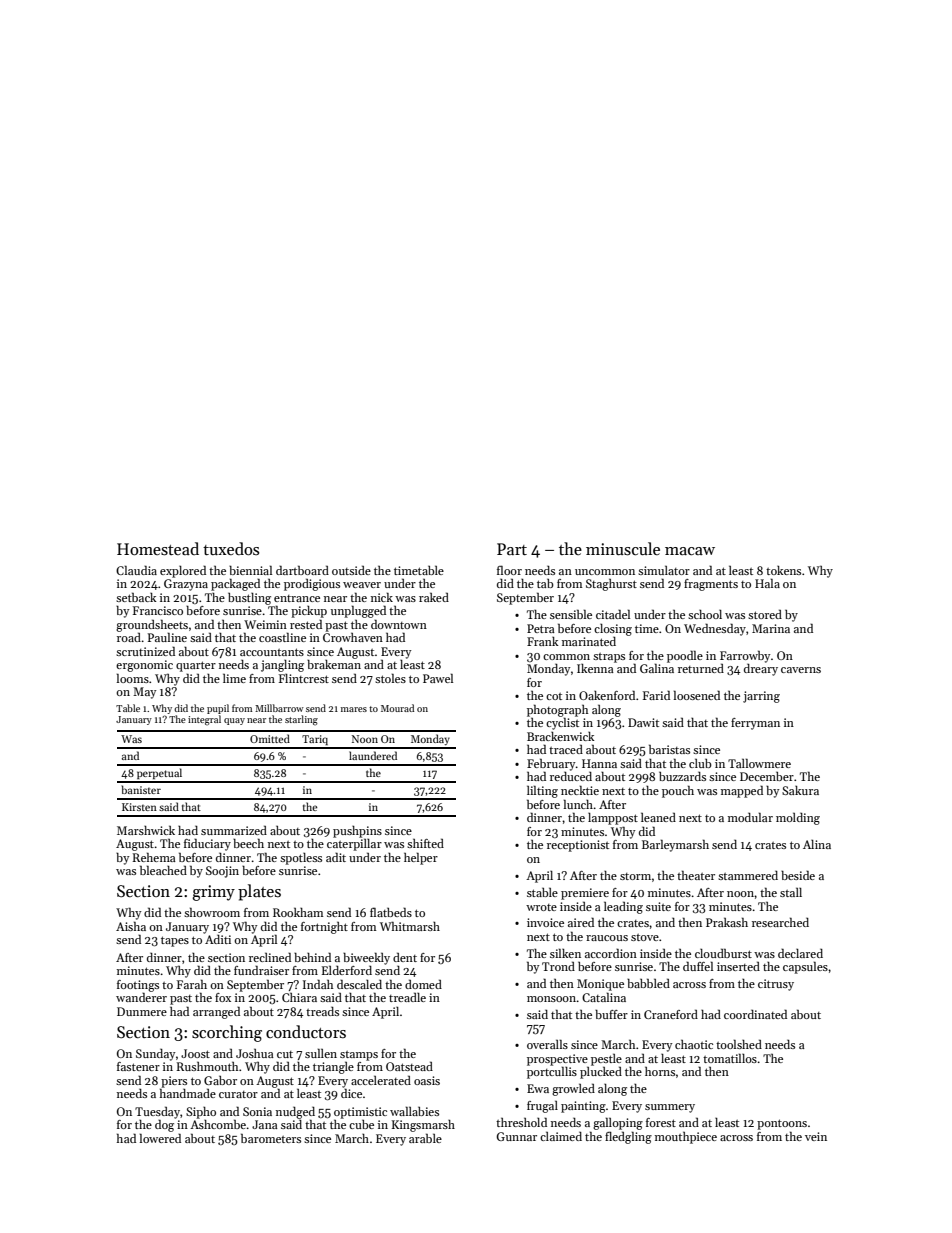 The height and width of the screenshot is (1233, 952). I want to click on loosened, so click(697, 695).
